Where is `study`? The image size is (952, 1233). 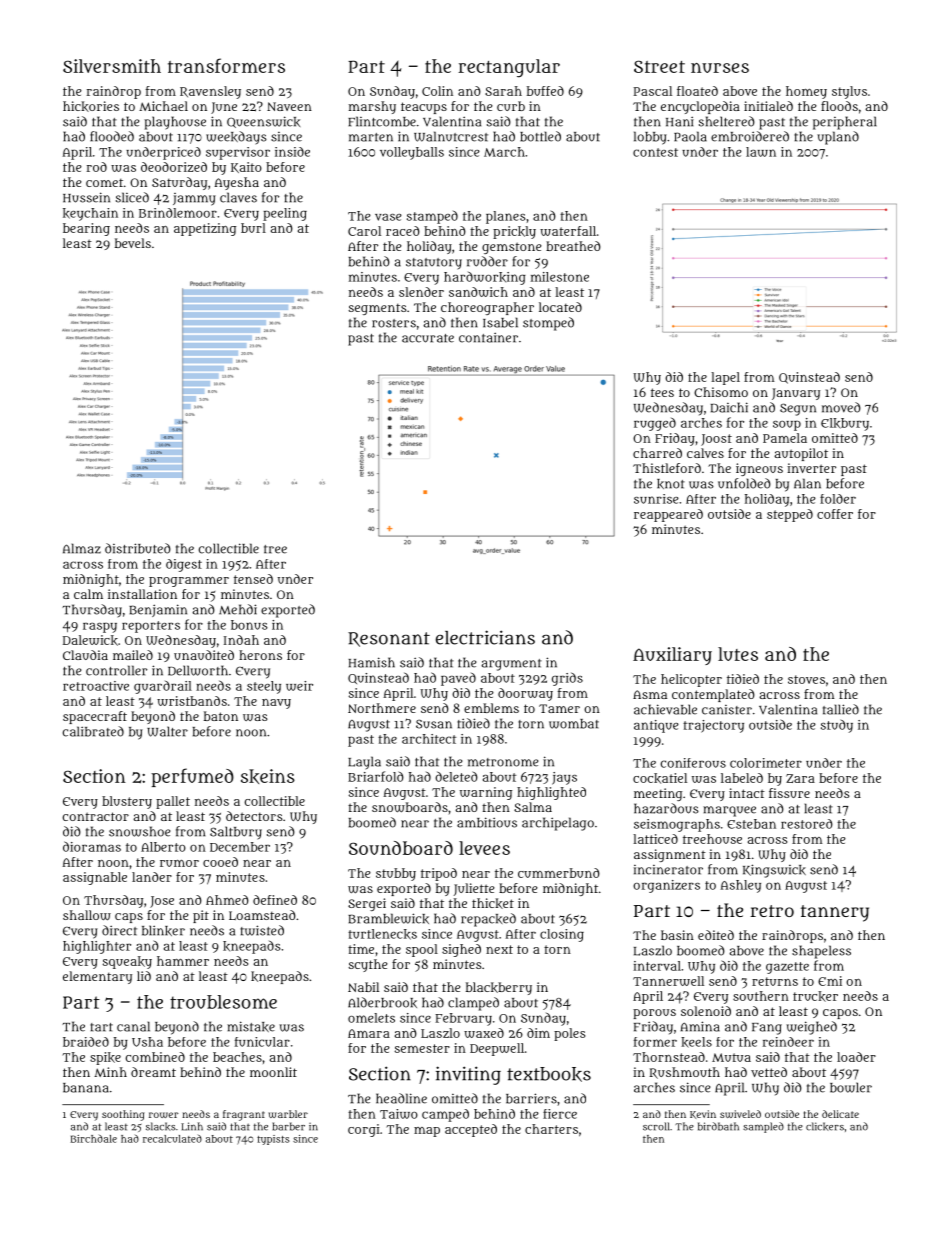
study is located at coordinates (837, 726).
